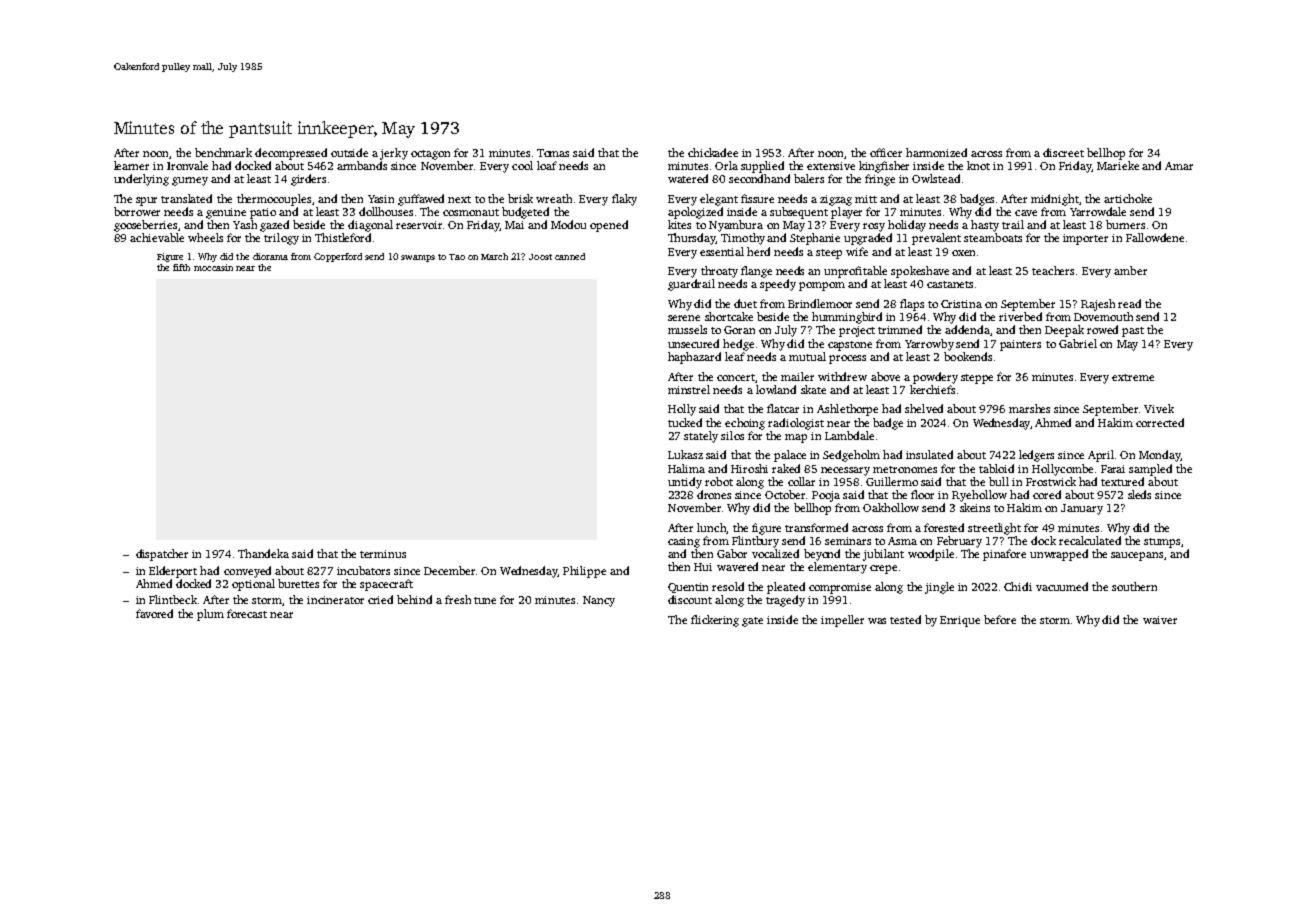 This screenshot has width=1308, height=924. I want to click on chickadee, so click(713, 152).
